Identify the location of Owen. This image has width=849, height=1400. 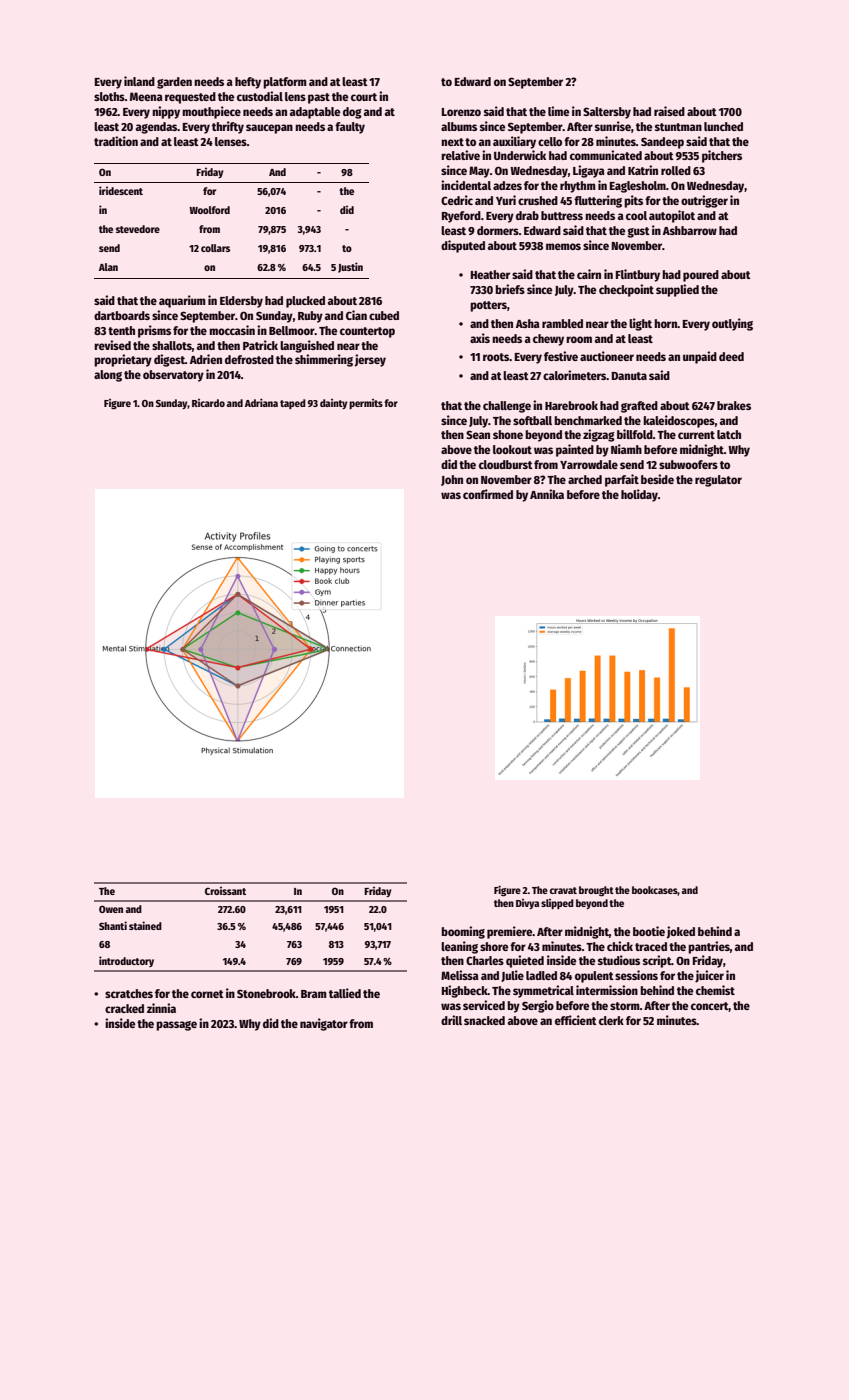
(111, 909).
